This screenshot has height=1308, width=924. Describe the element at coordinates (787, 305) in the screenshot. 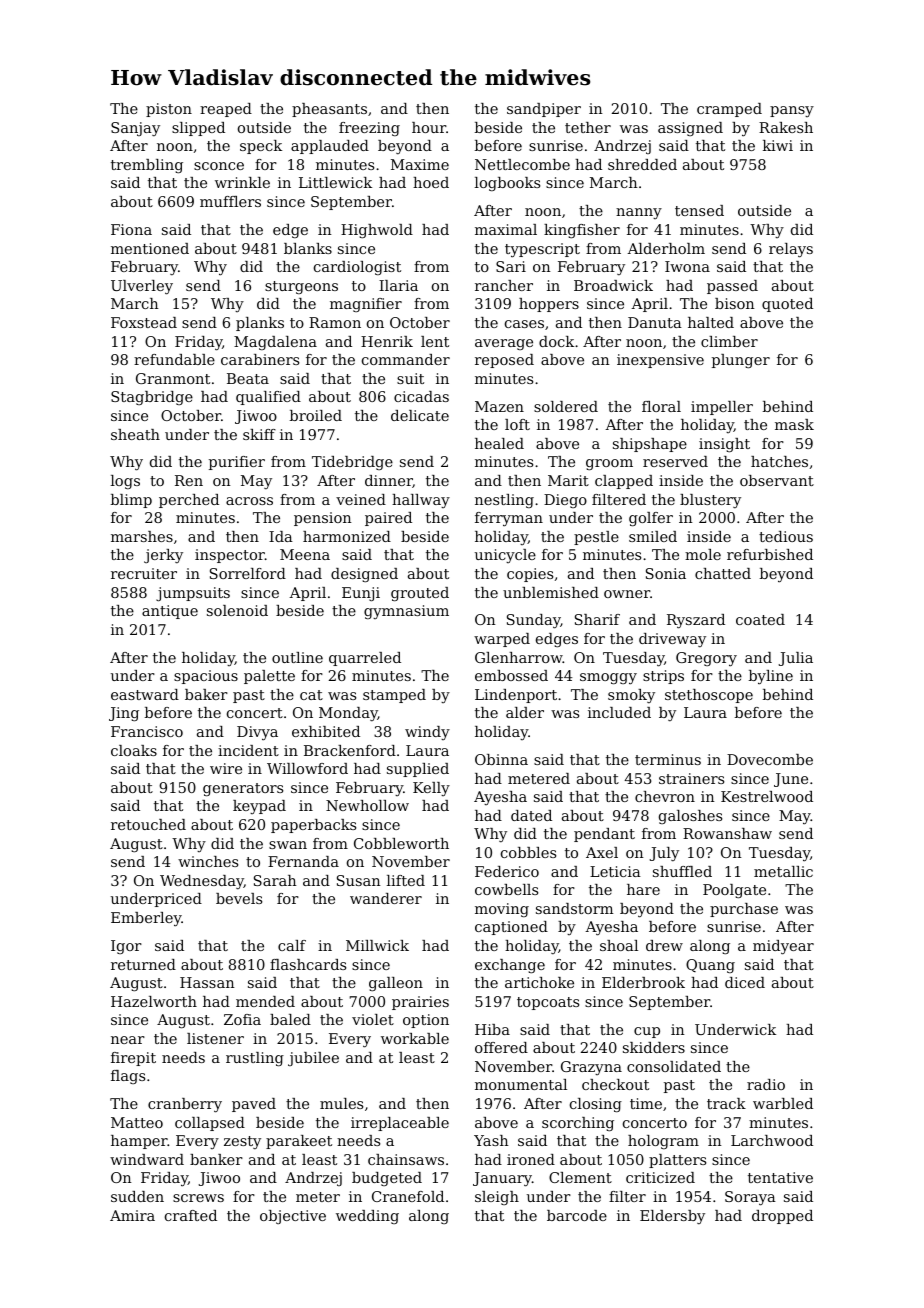

I see `quoted` at that location.
